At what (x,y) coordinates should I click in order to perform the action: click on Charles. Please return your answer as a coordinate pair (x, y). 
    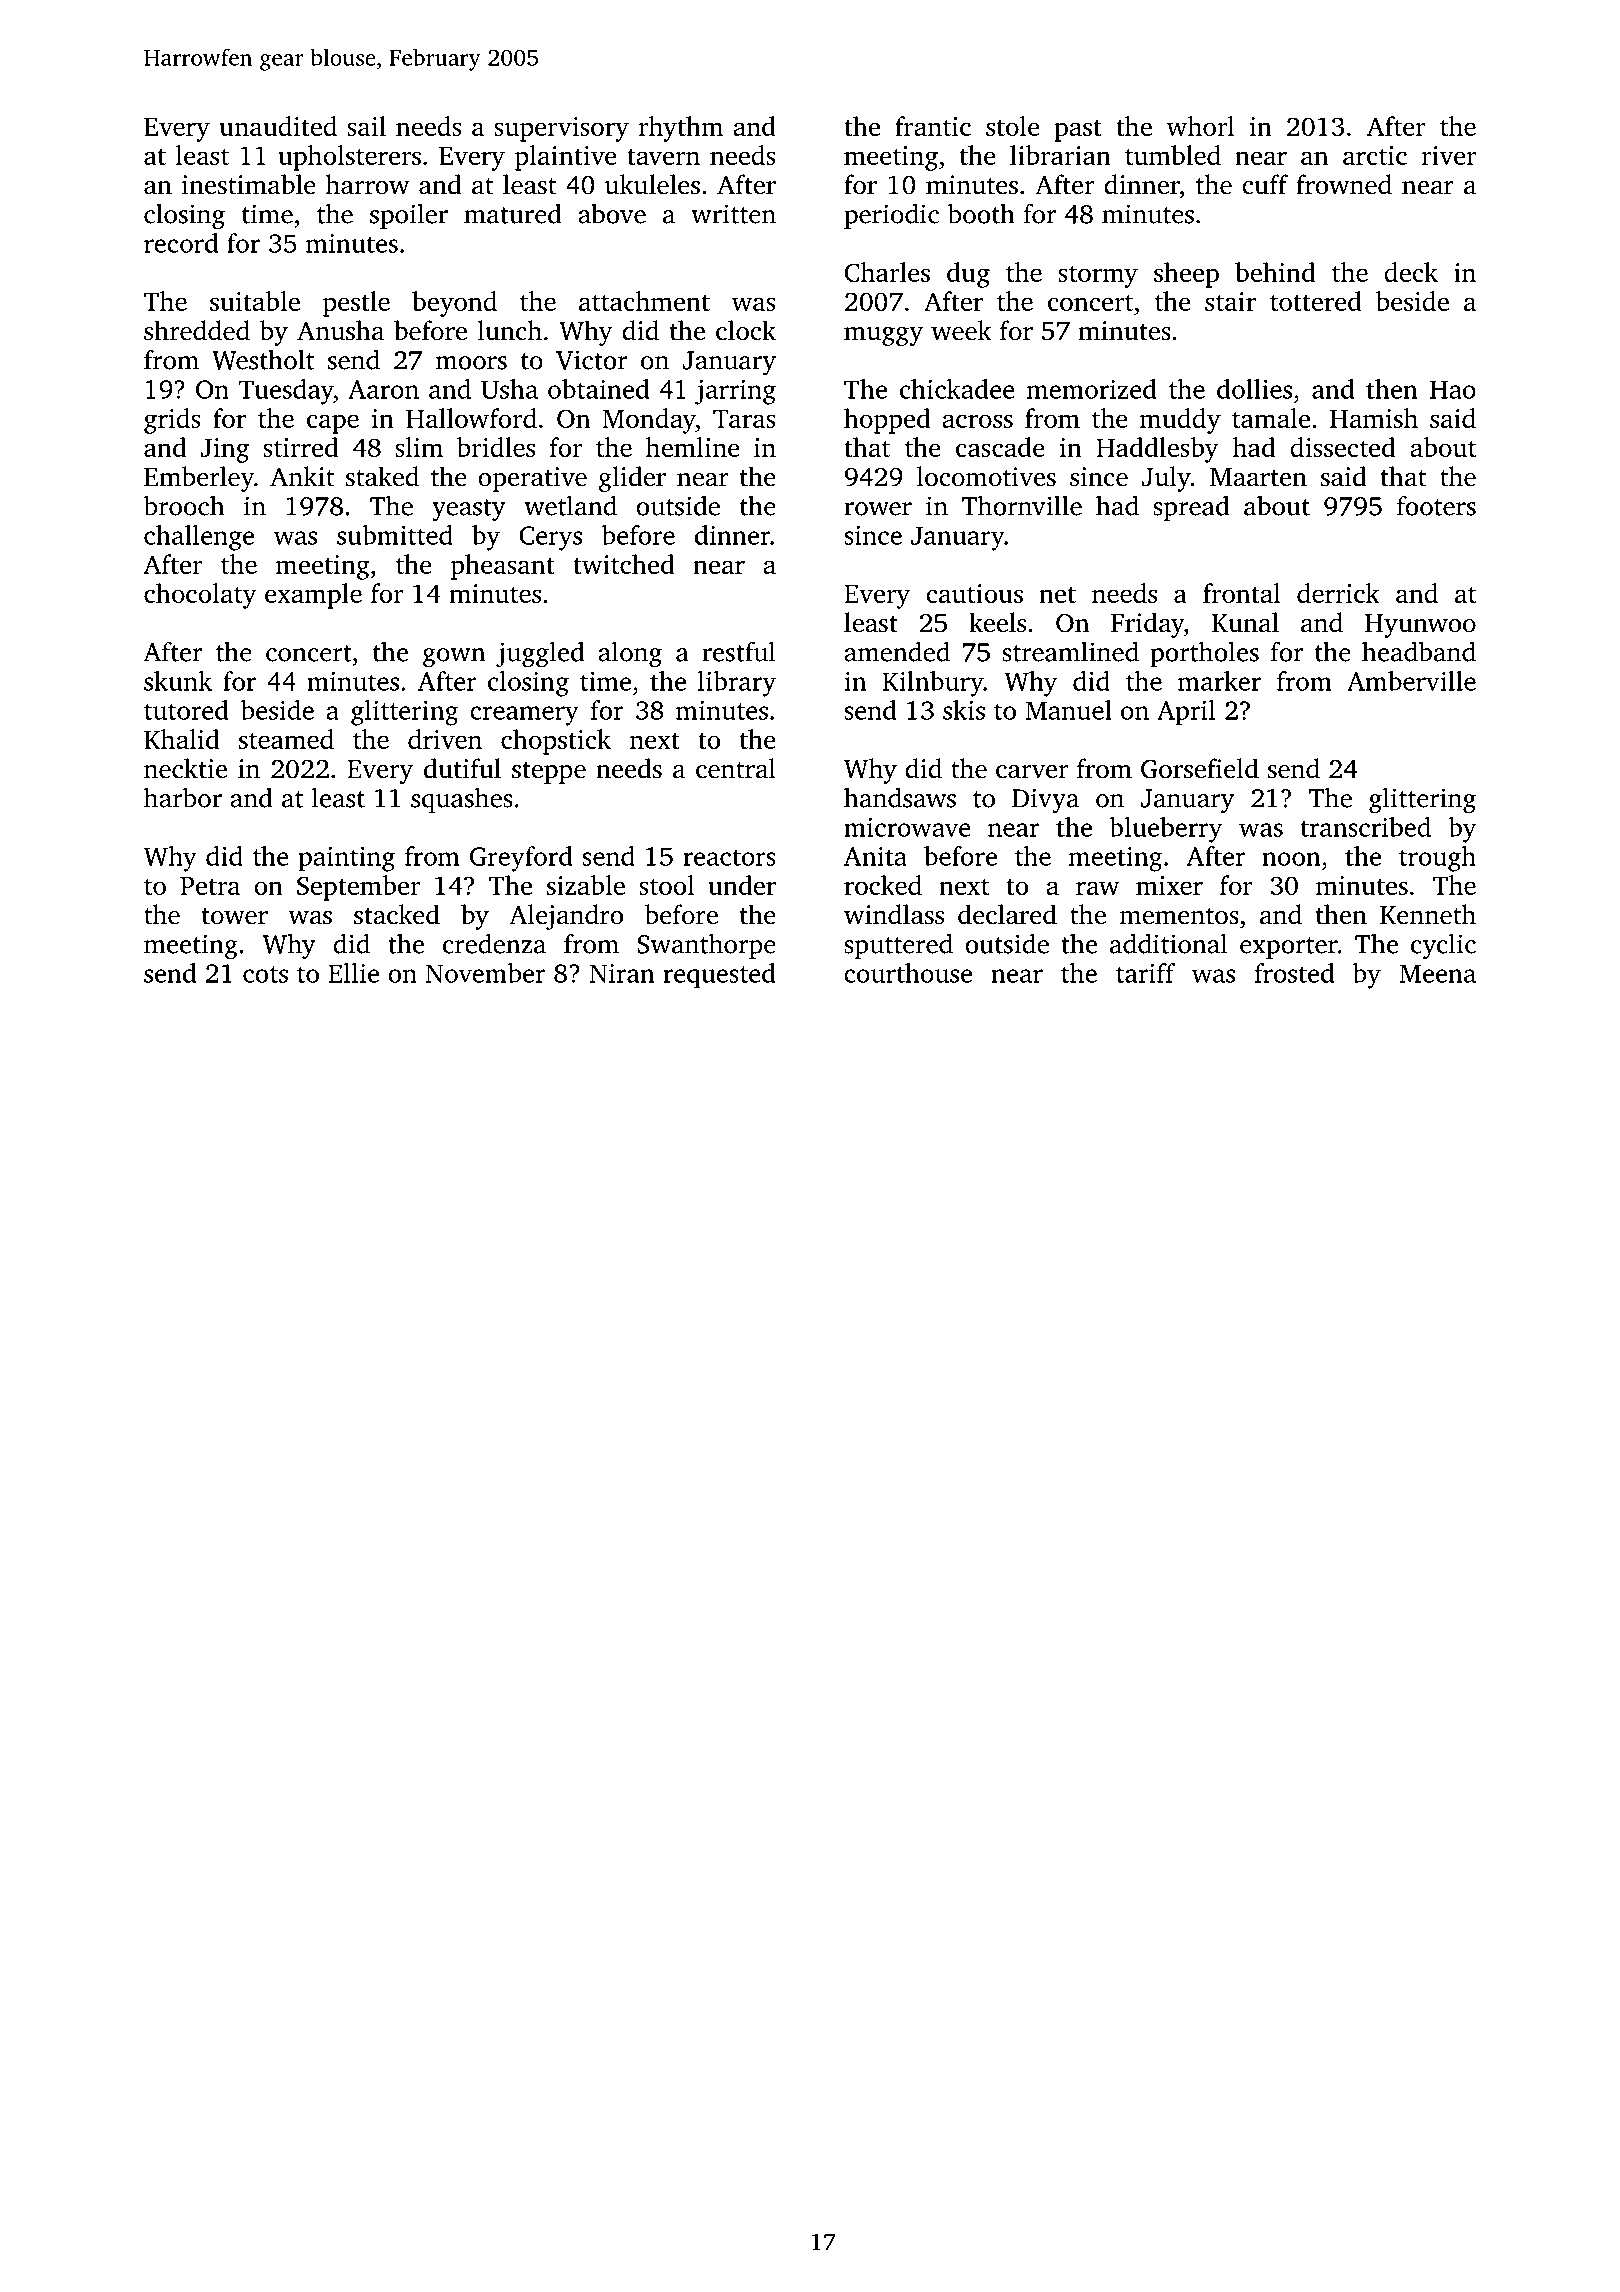
    Looking at the image, I should click on (887, 272).
